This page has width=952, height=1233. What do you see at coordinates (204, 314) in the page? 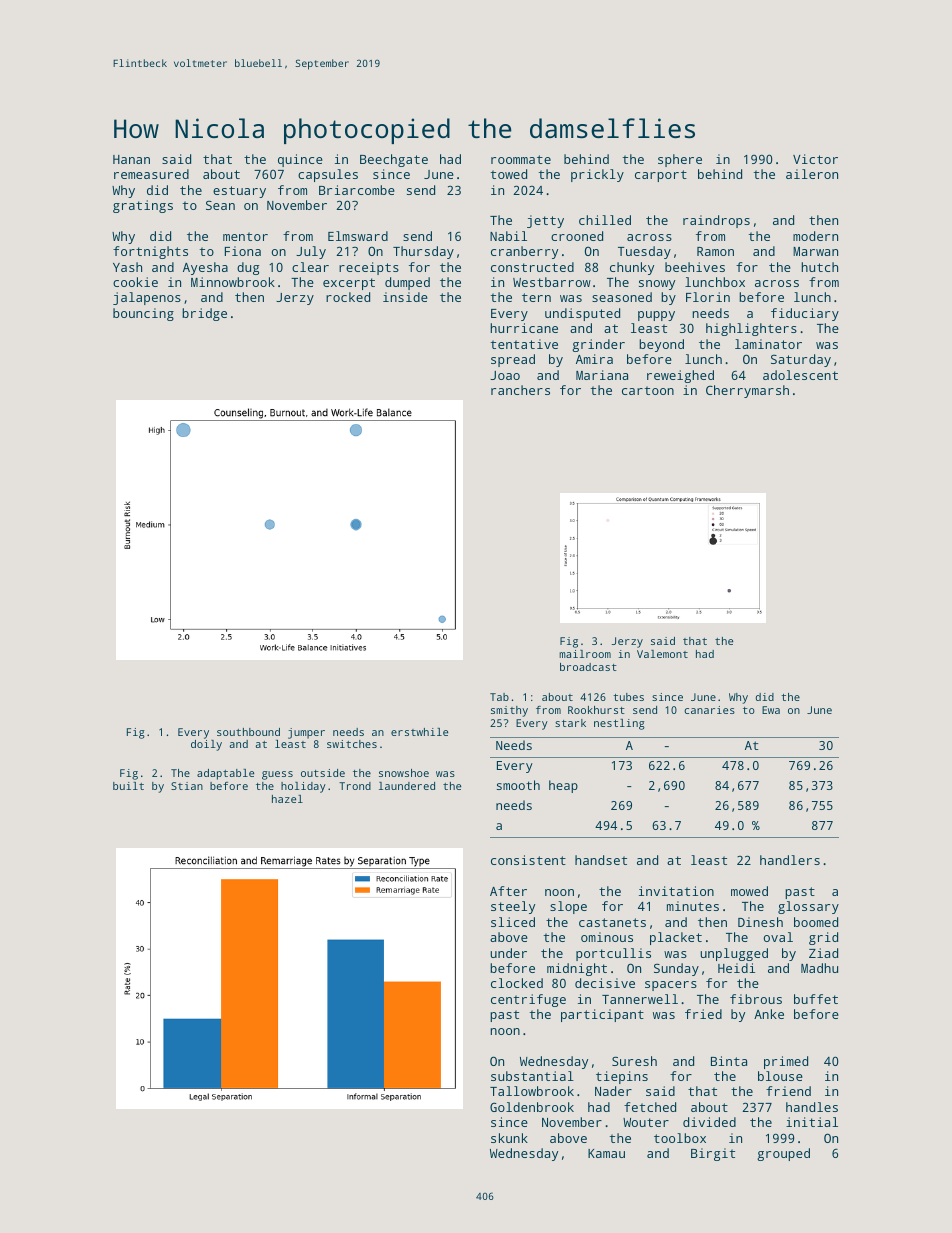
I see `bridge` at bounding box center [204, 314].
